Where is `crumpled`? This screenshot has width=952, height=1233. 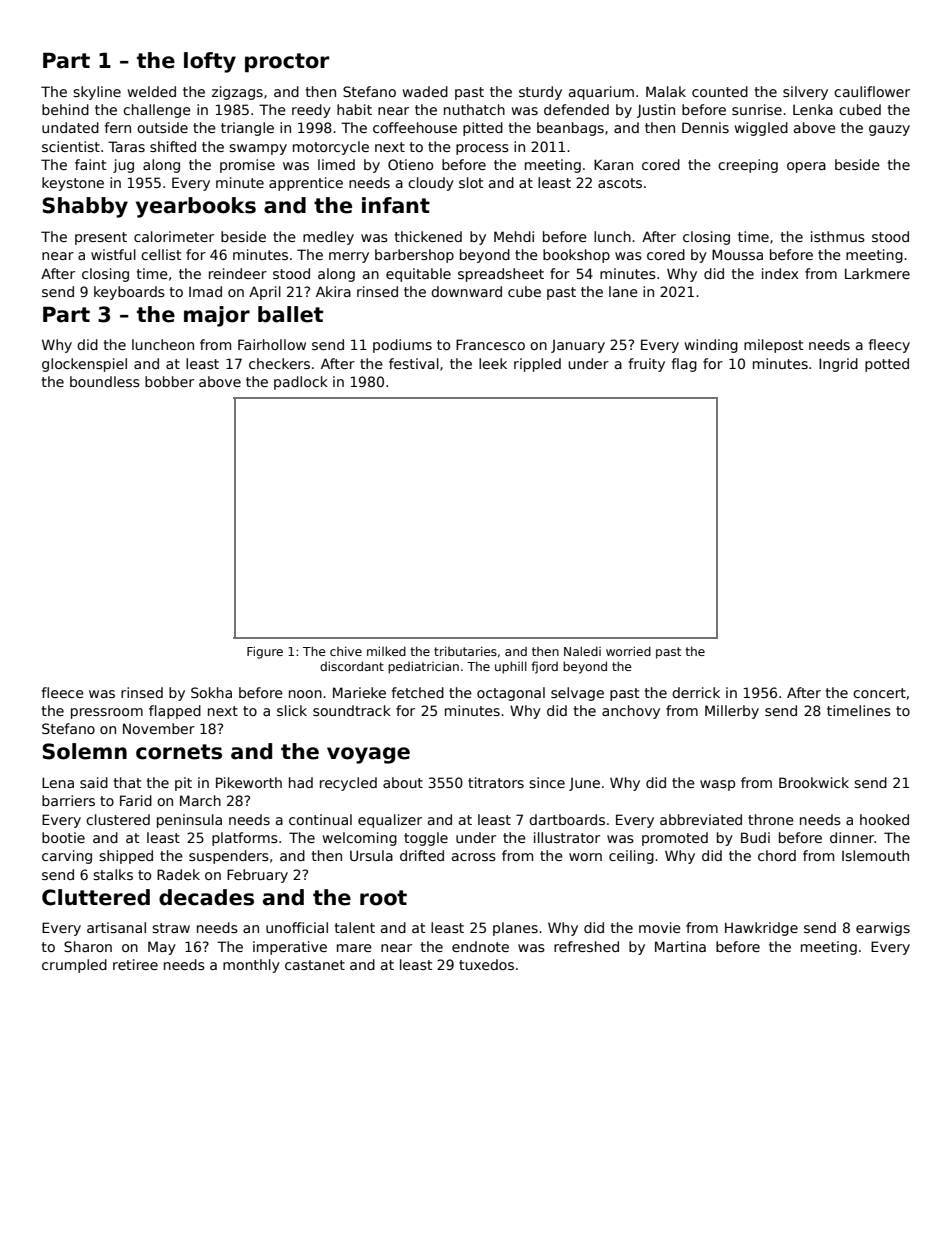
crumpled is located at coordinates (74, 966).
